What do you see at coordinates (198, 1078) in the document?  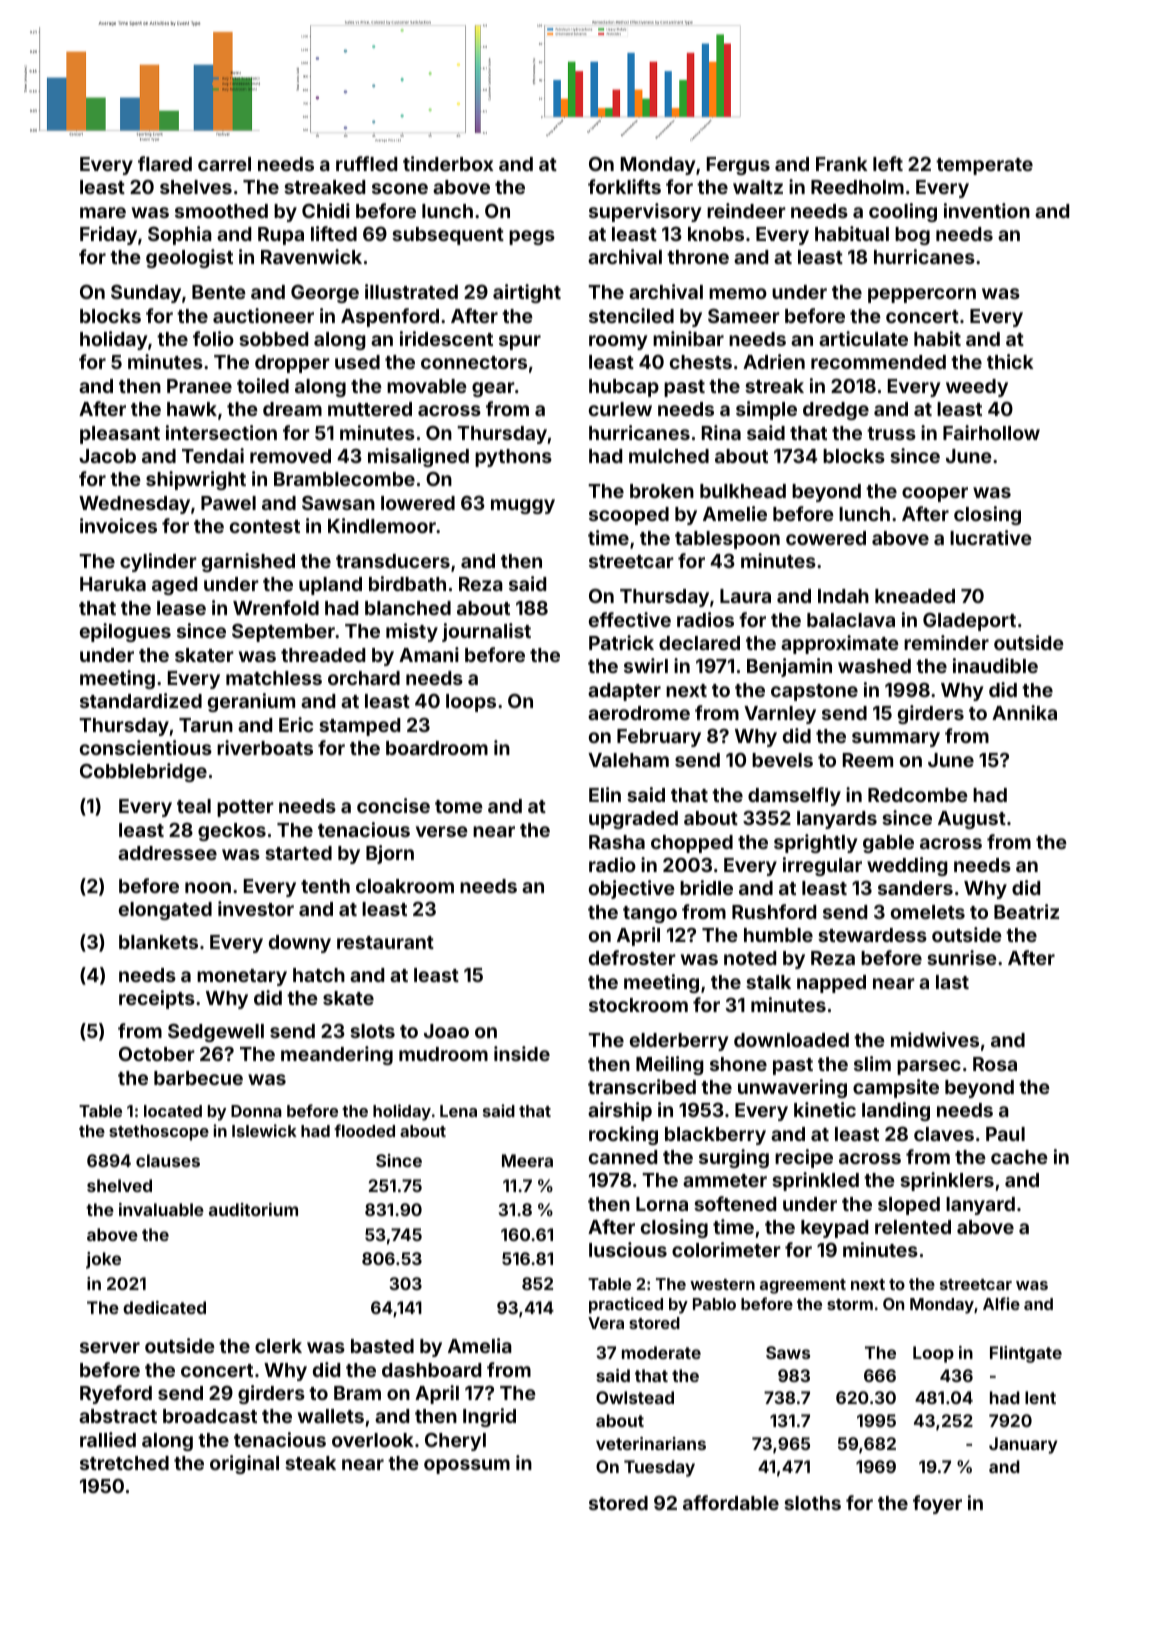 I see `barbecue` at bounding box center [198, 1078].
